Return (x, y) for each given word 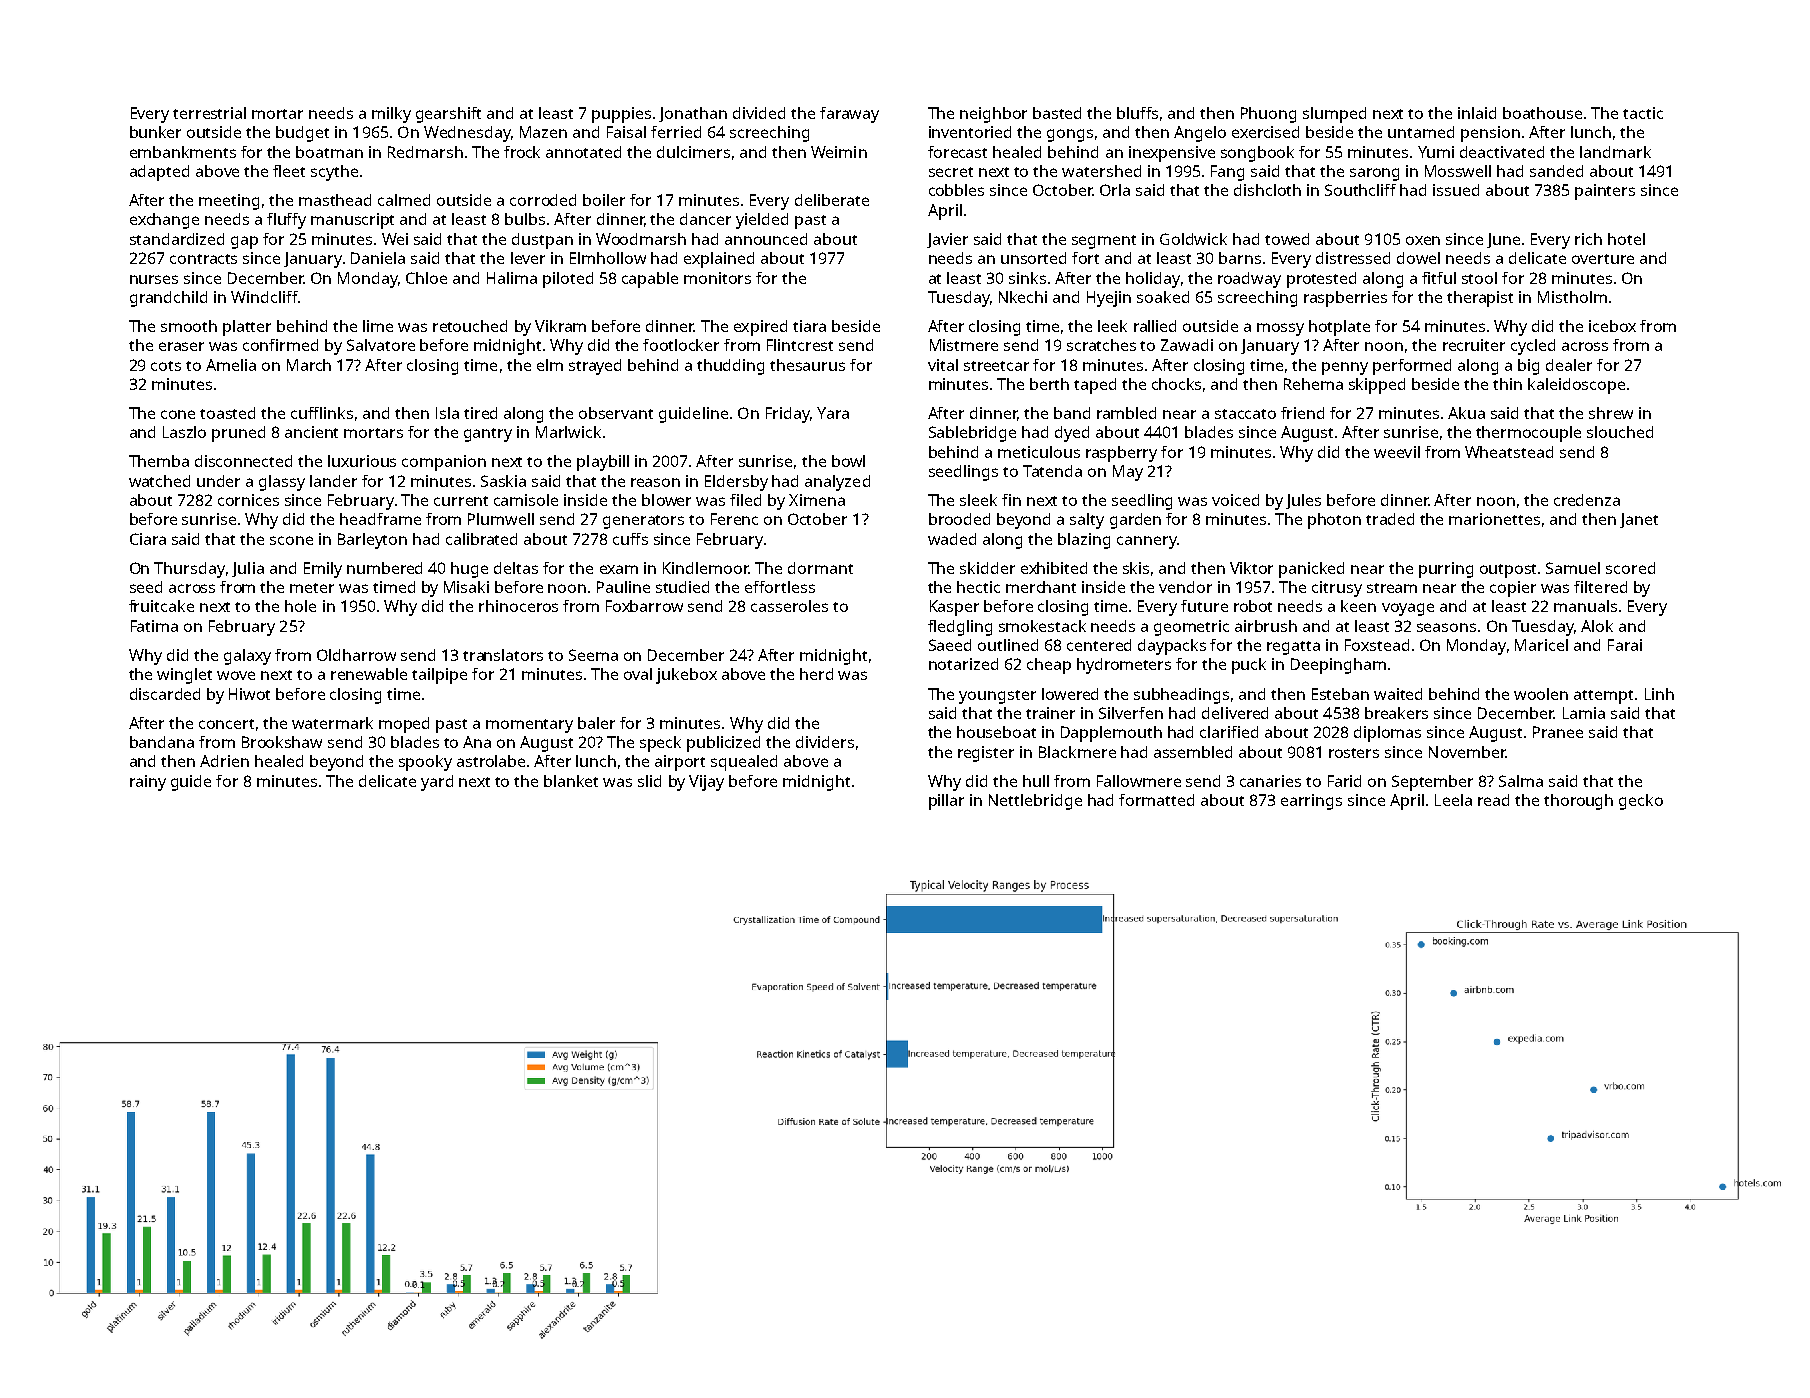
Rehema (1313, 384)
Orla (1115, 190)
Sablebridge (972, 434)
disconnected (243, 461)
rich (1588, 239)
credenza (1587, 500)
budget (302, 134)
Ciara (148, 539)
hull (1036, 781)
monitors (717, 278)
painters (1605, 192)
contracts (203, 259)
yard (437, 783)
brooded (959, 519)
